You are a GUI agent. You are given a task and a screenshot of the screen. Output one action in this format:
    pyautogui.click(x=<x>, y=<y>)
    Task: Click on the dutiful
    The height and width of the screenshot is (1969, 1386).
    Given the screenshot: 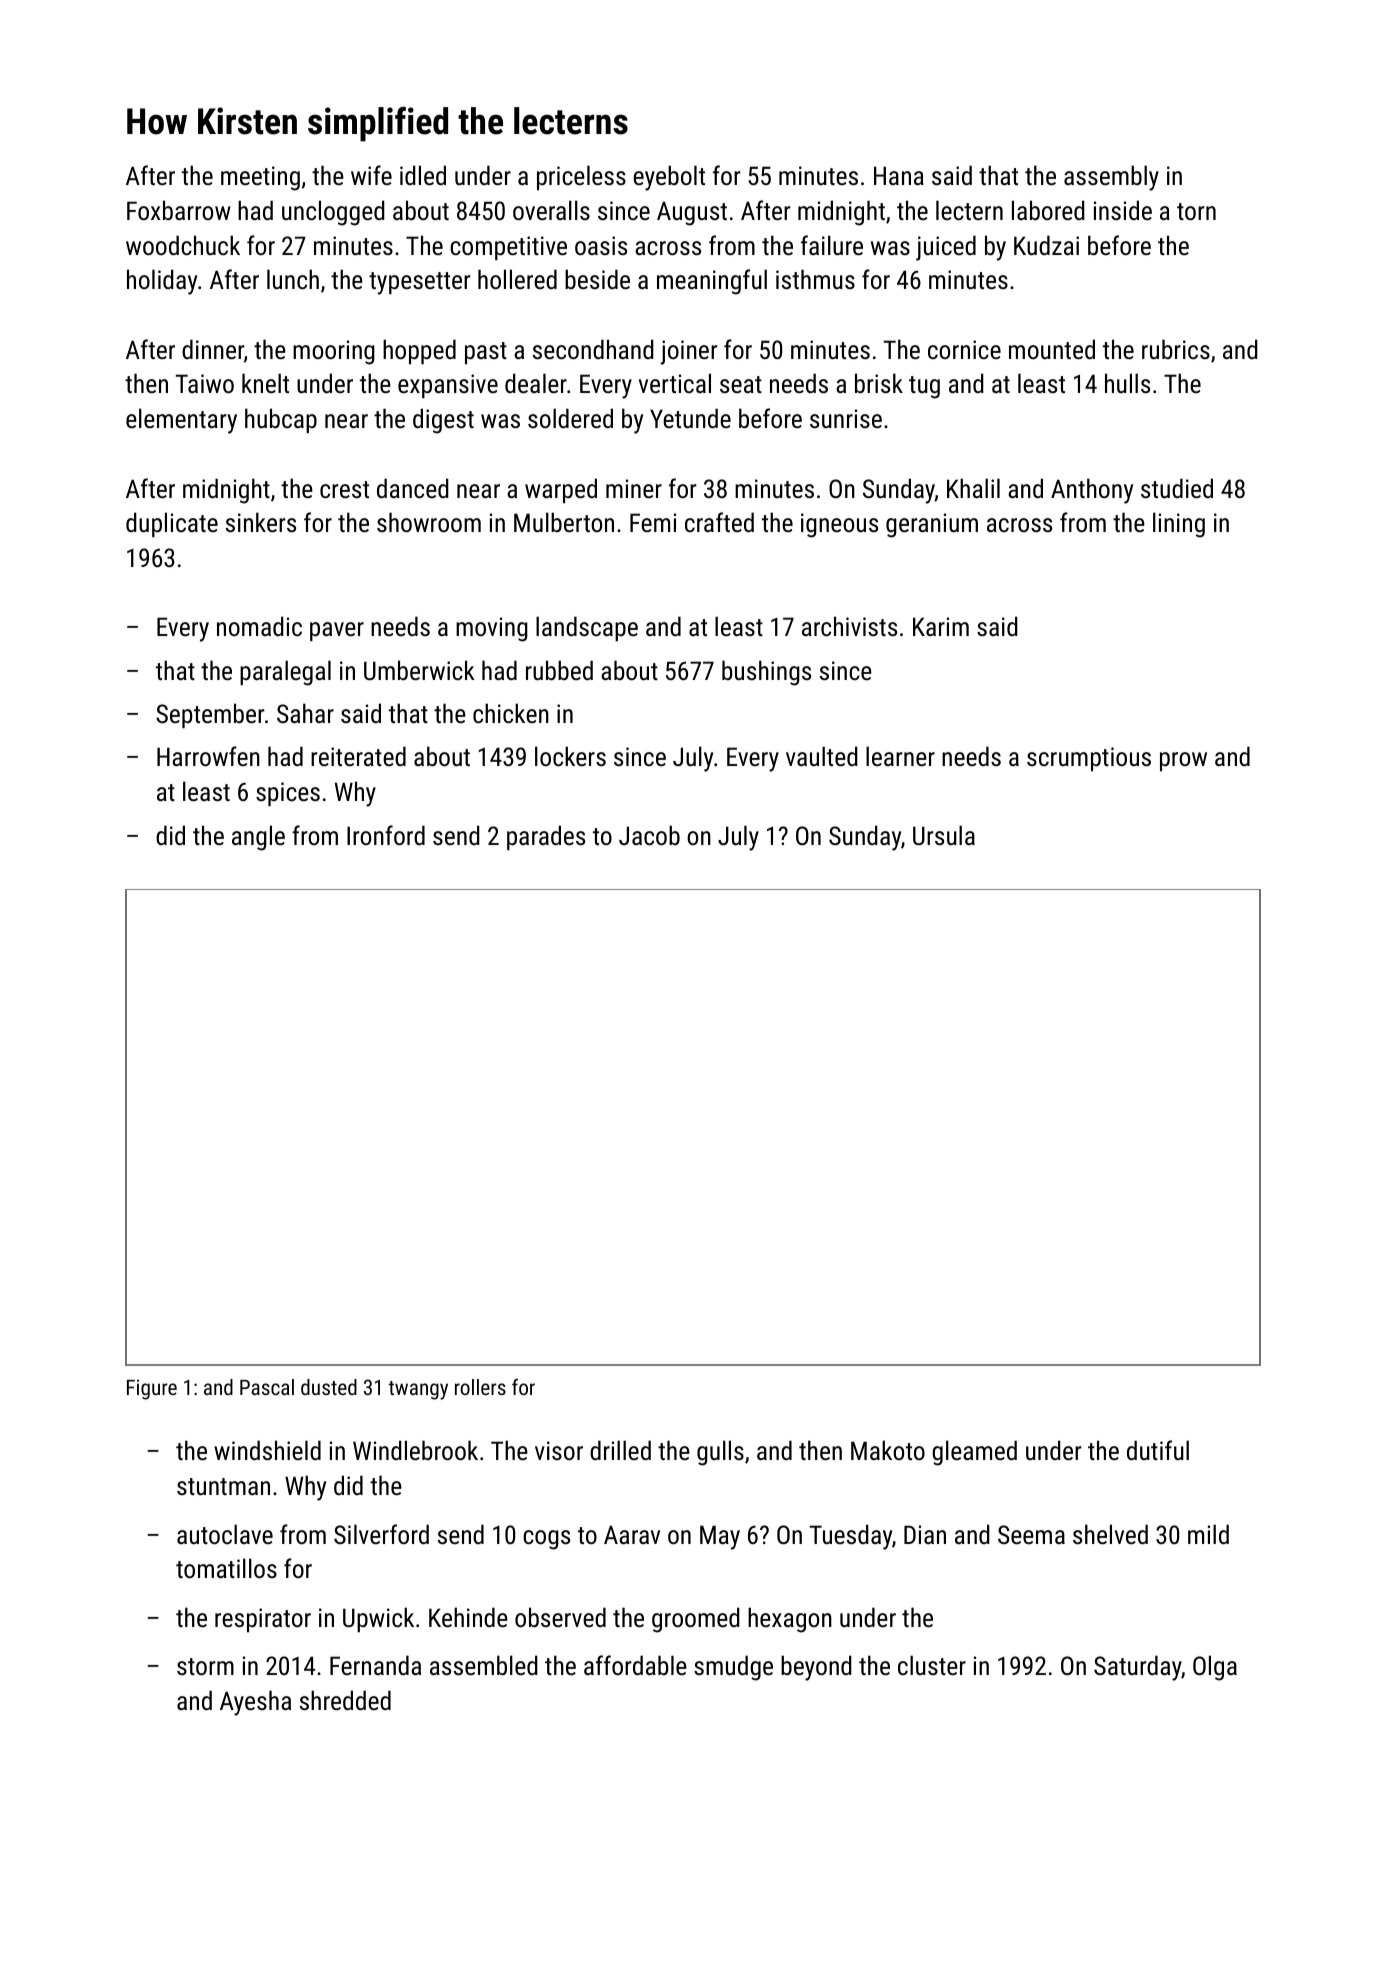 What is the action you would take?
    pyautogui.click(x=1158, y=1450)
